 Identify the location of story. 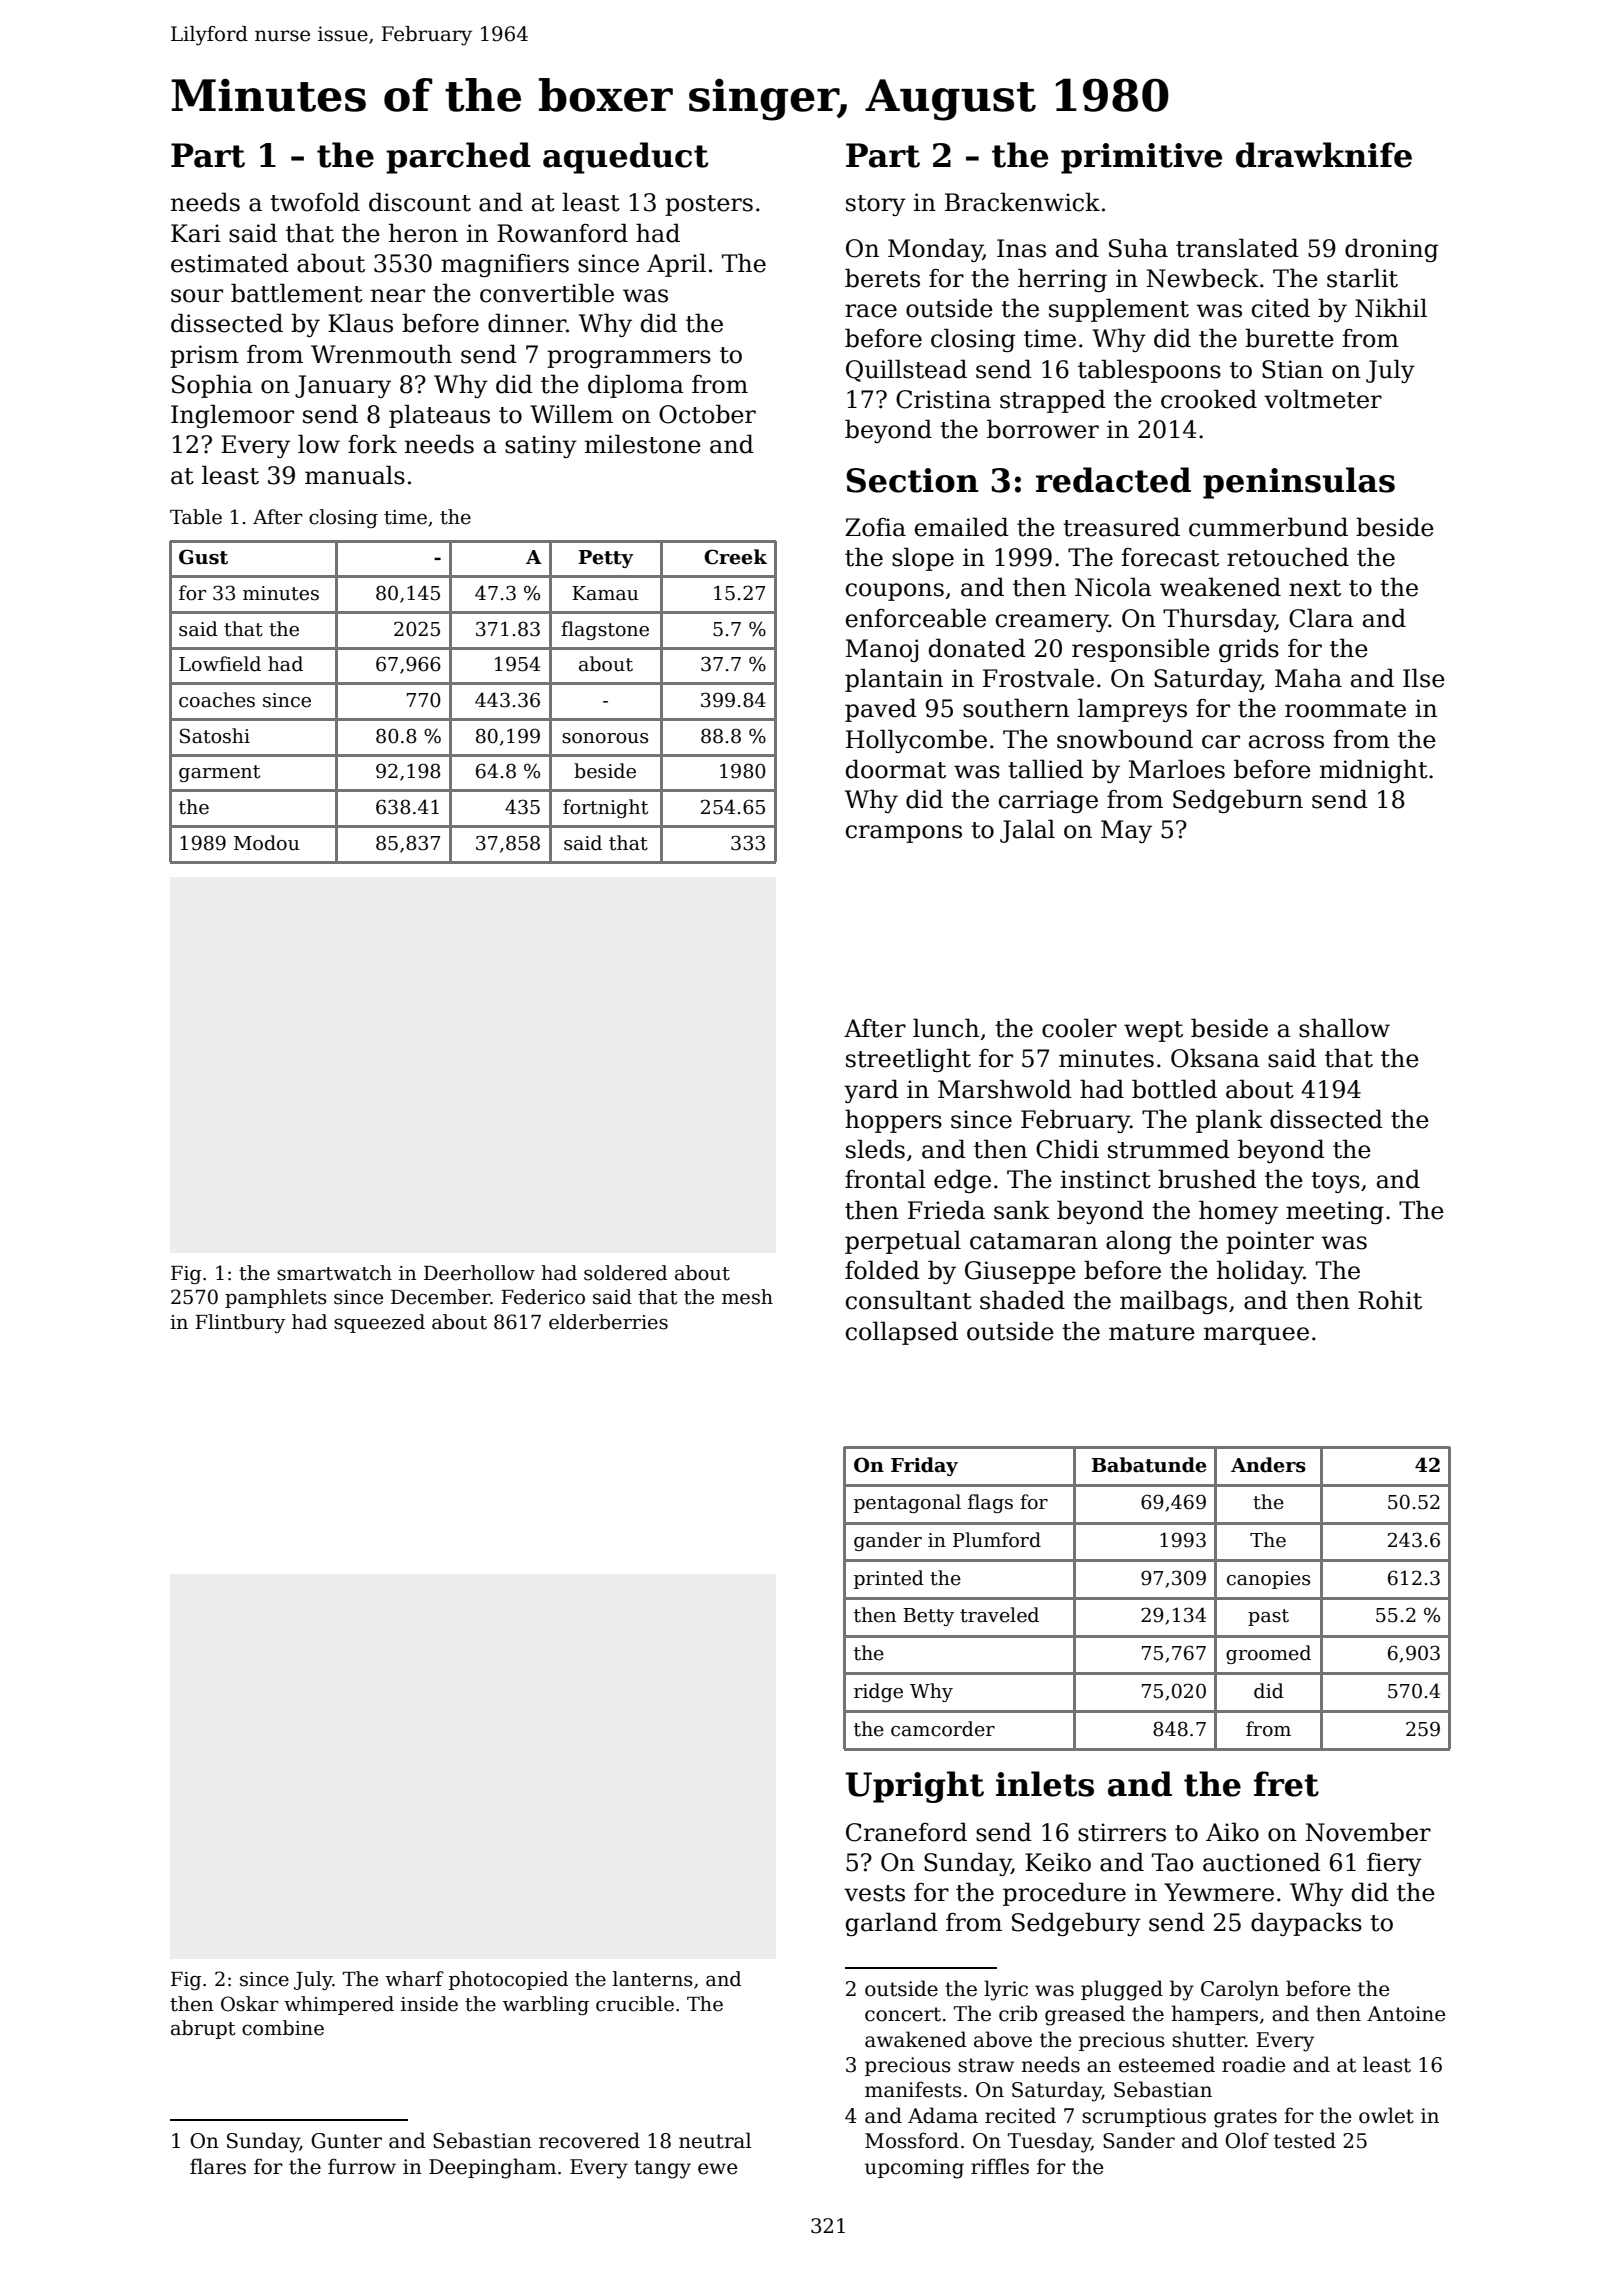
(876, 205).
